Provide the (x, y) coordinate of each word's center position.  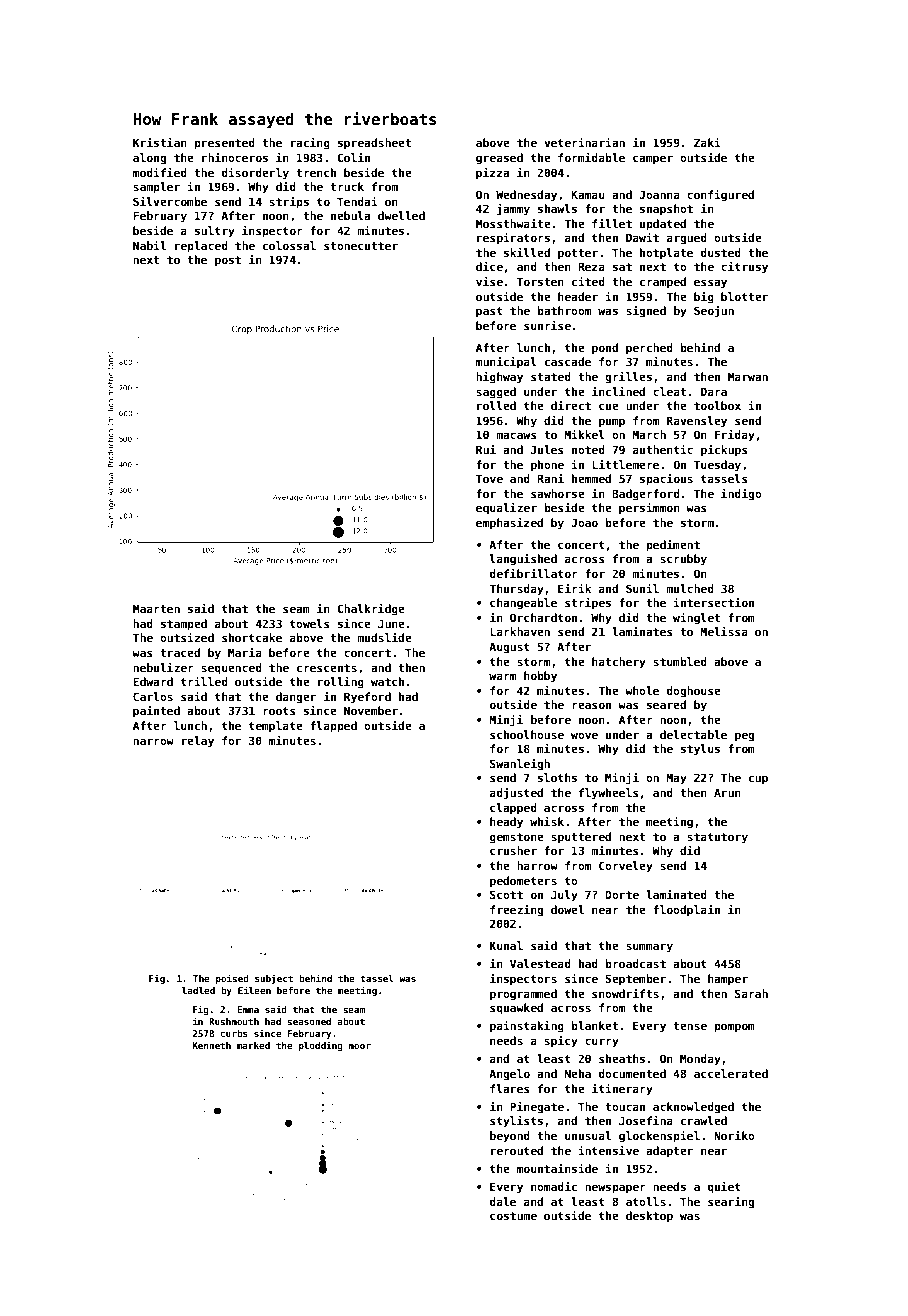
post (228, 261)
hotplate (666, 254)
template (276, 727)
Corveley (626, 867)
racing (310, 144)
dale (503, 1201)
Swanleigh (520, 765)
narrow (153, 741)
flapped (333, 727)
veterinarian (584, 142)
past (489, 312)
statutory (717, 838)
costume (513, 1216)
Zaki (707, 142)
